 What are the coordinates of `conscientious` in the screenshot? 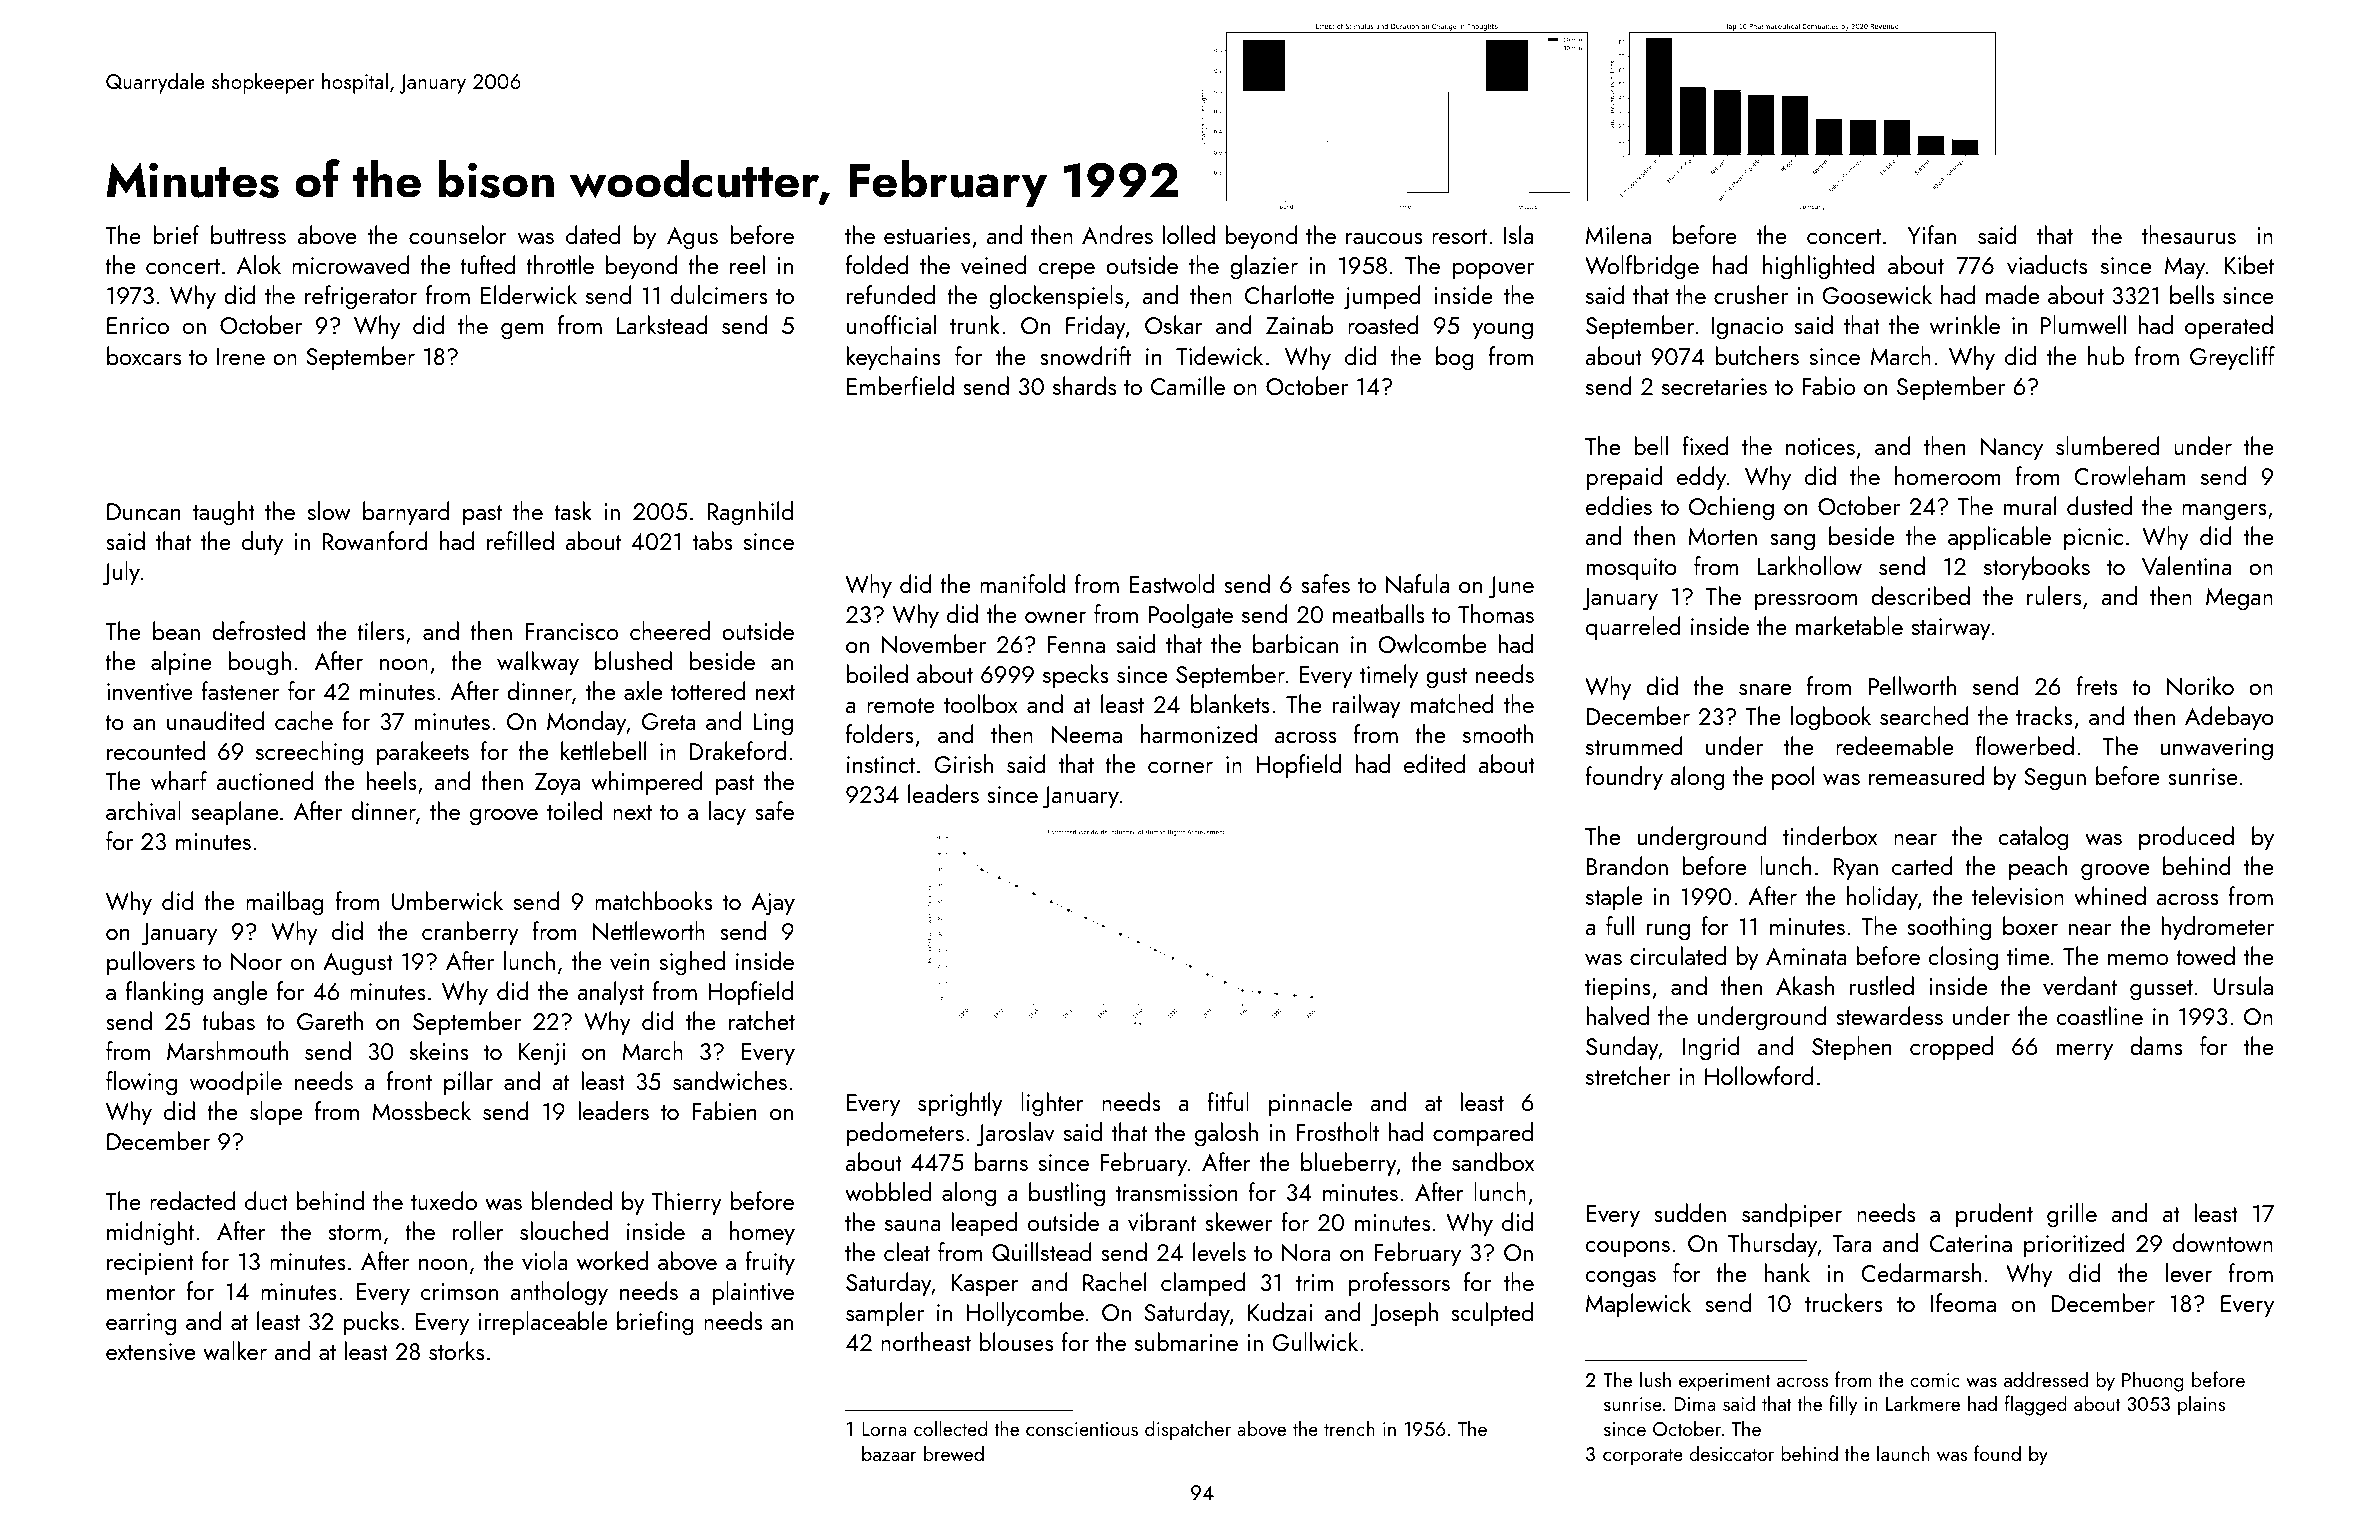 It's located at (1082, 1429).
